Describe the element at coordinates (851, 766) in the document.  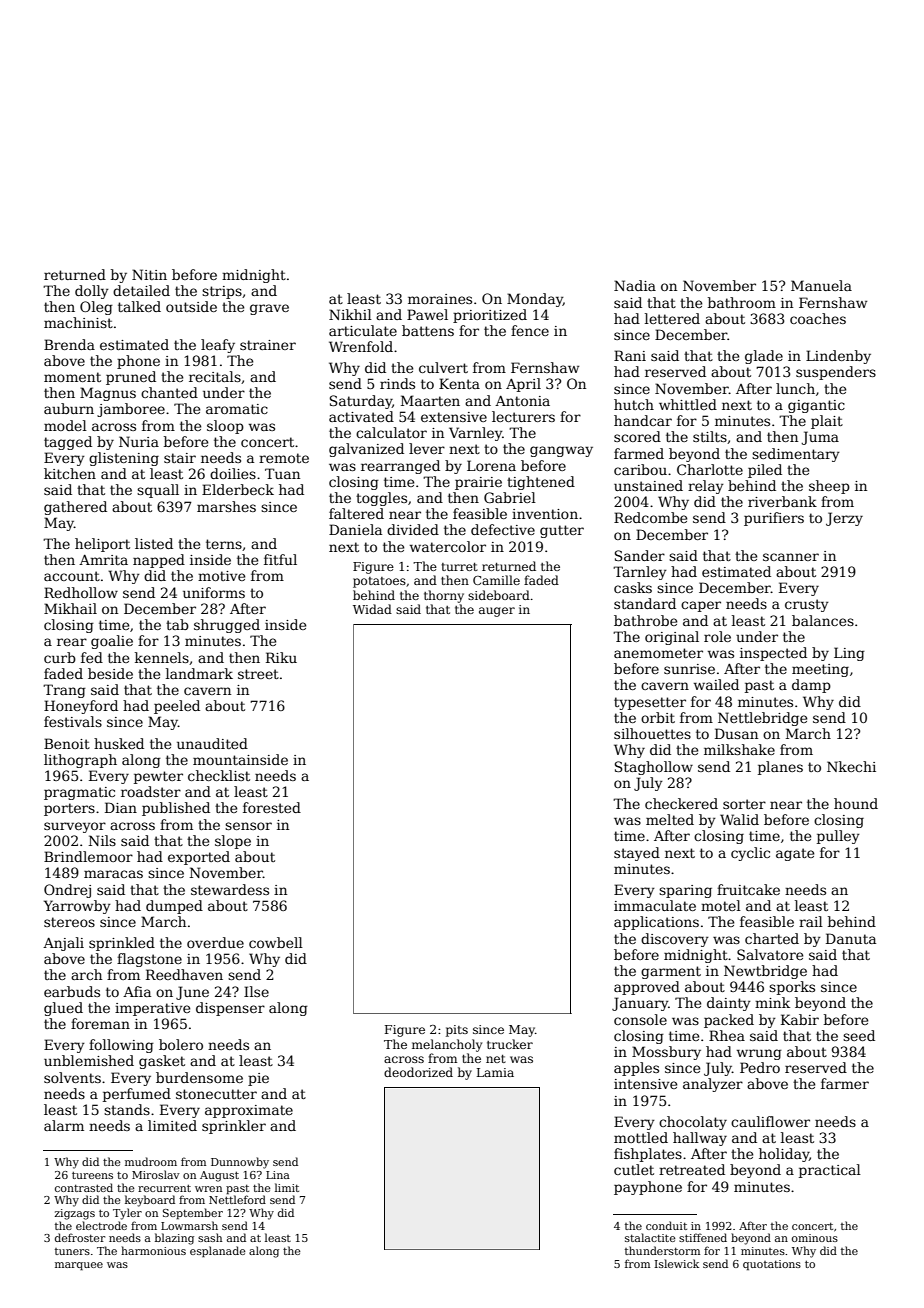
I see `Nkechi` at that location.
